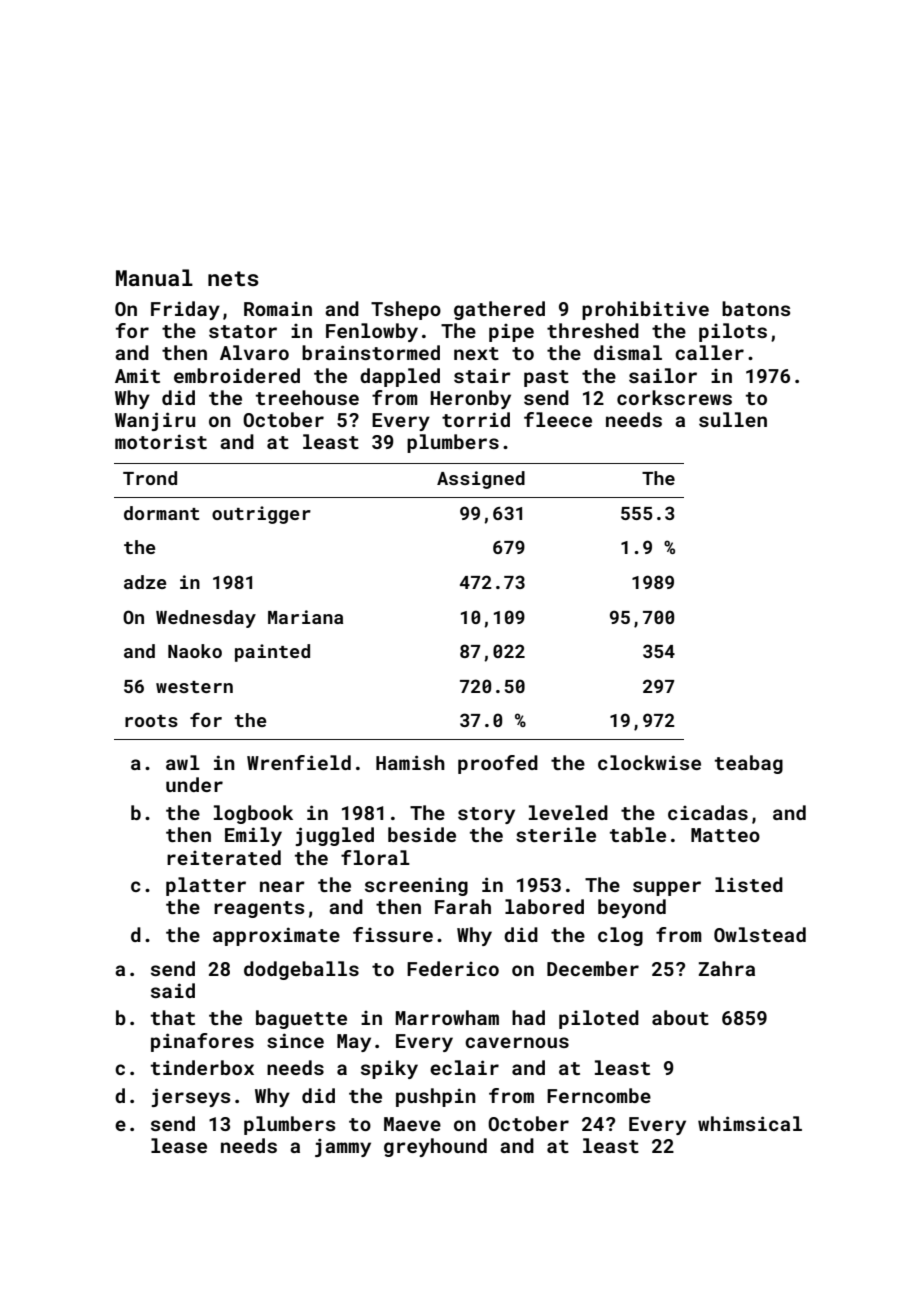 This screenshot has width=924, height=1314. I want to click on outrigger, so click(261, 515).
